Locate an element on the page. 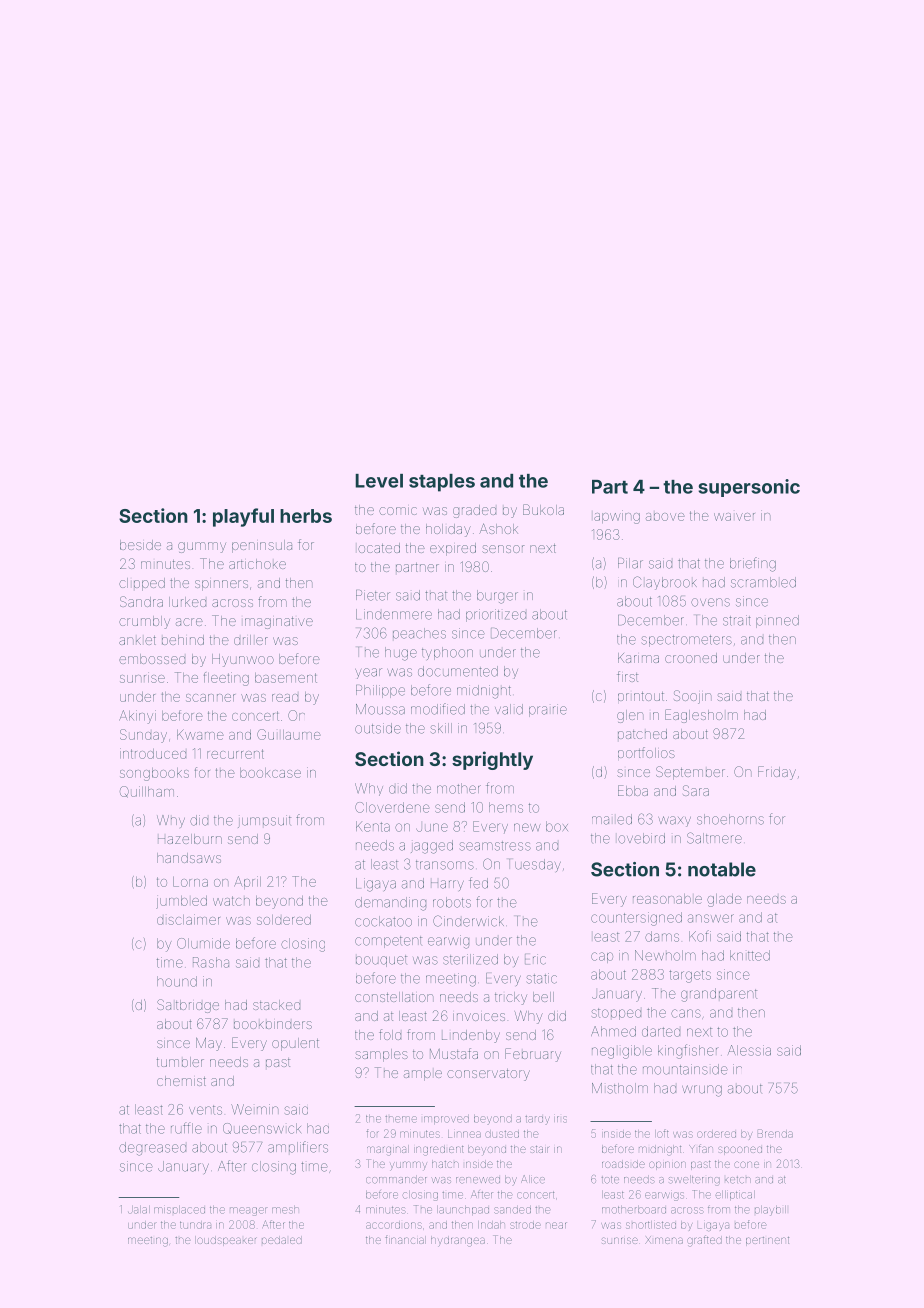 This page has height=1308, width=924. playful is located at coordinates (243, 517).
